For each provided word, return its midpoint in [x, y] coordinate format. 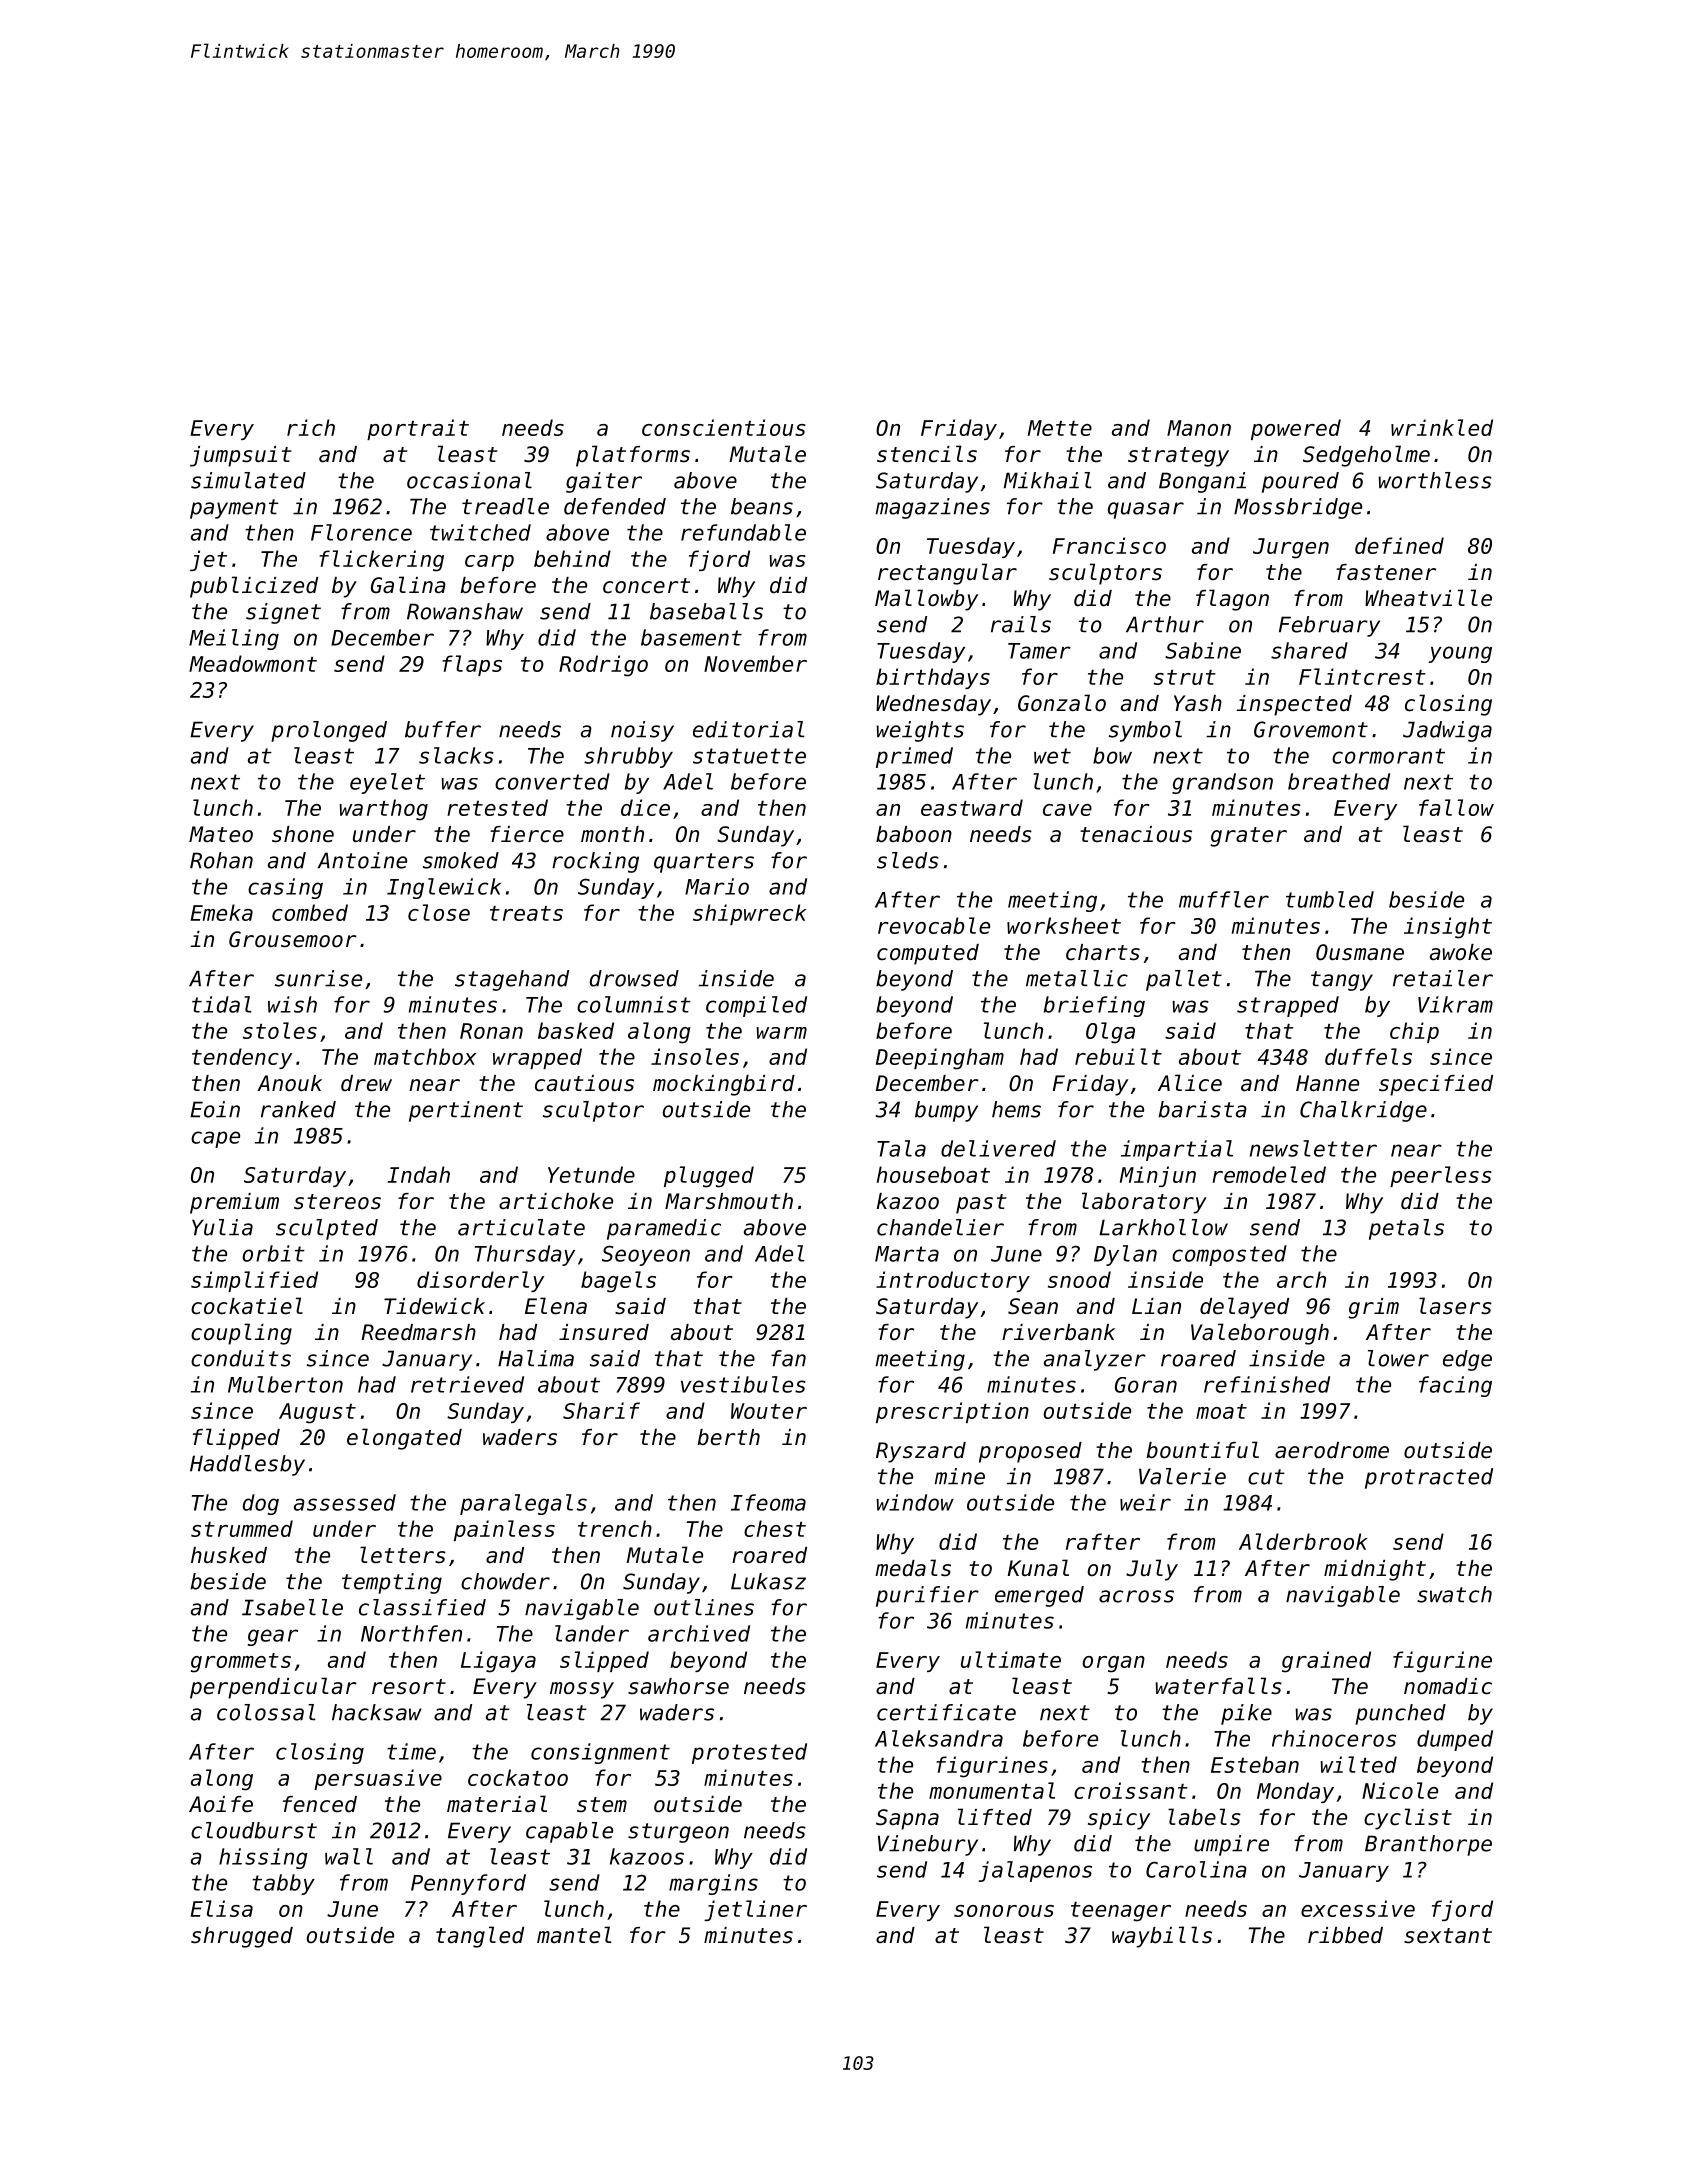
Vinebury [928, 1845]
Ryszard [921, 1452]
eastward [972, 807]
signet [283, 613]
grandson [1222, 783]
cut [1266, 1477]
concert [646, 586]
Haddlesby [247, 1465]
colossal [266, 1712]
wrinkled [1442, 427]
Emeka [221, 912]
